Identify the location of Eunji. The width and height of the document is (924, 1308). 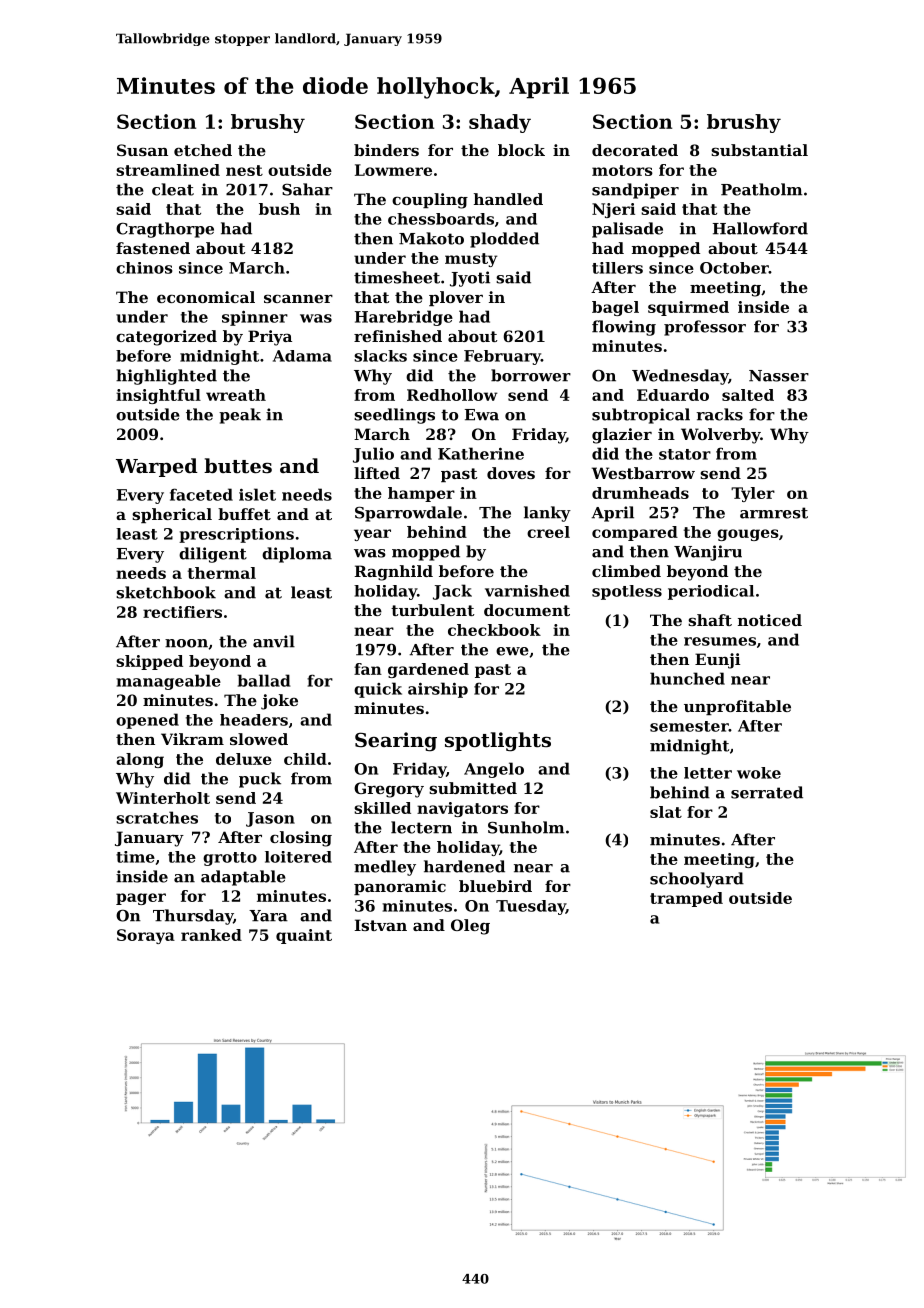
(717, 661).
